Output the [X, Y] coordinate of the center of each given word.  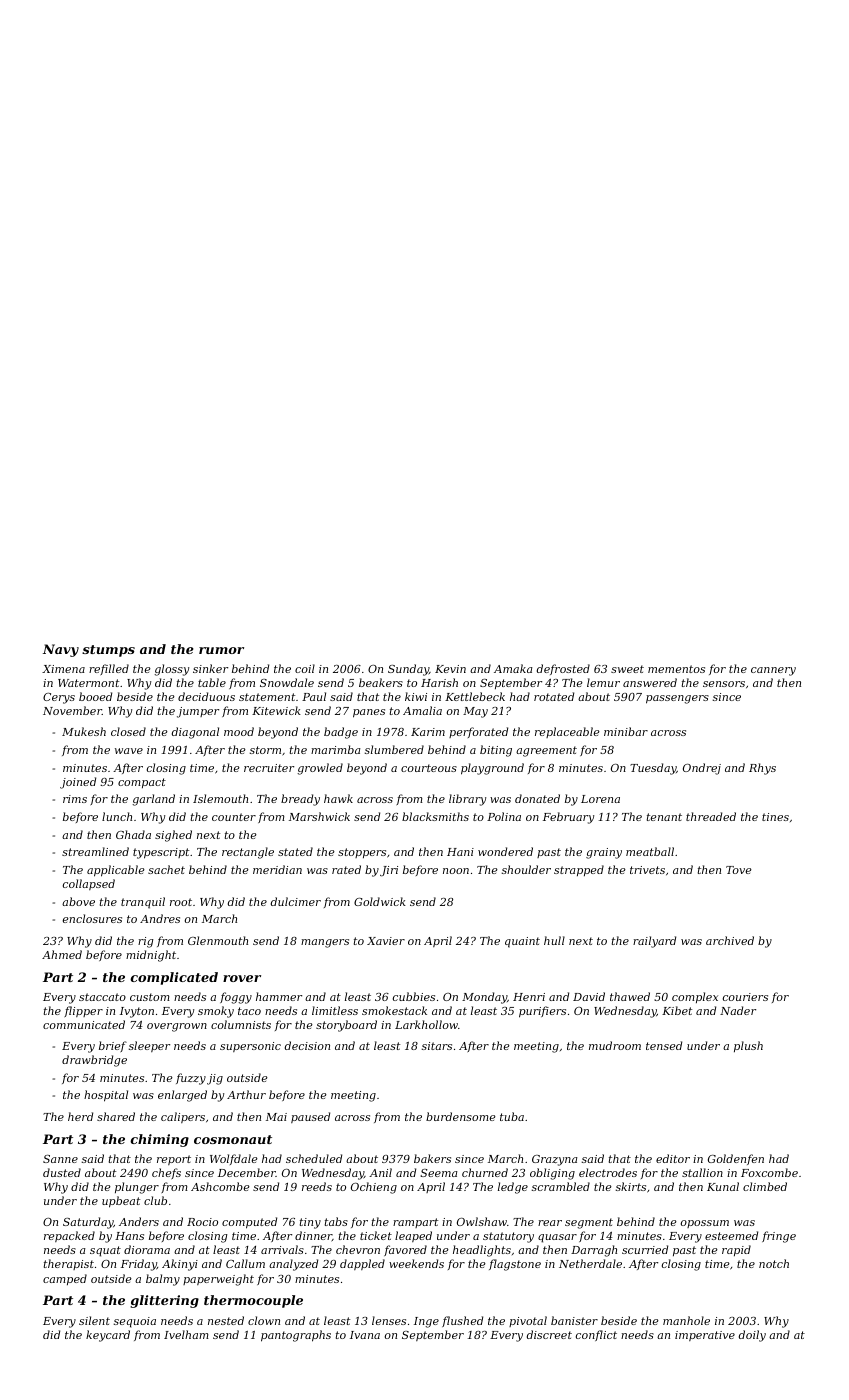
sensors [724, 684]
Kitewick [276, 710]
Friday [139, 1265]
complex [695, 997]
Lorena [600, 799]
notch [774, 1263]
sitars [437, 1046]
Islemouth [220, 798]
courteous [429, 768]
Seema [438, 1173]
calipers [183, 1117]
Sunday [408, 670]
